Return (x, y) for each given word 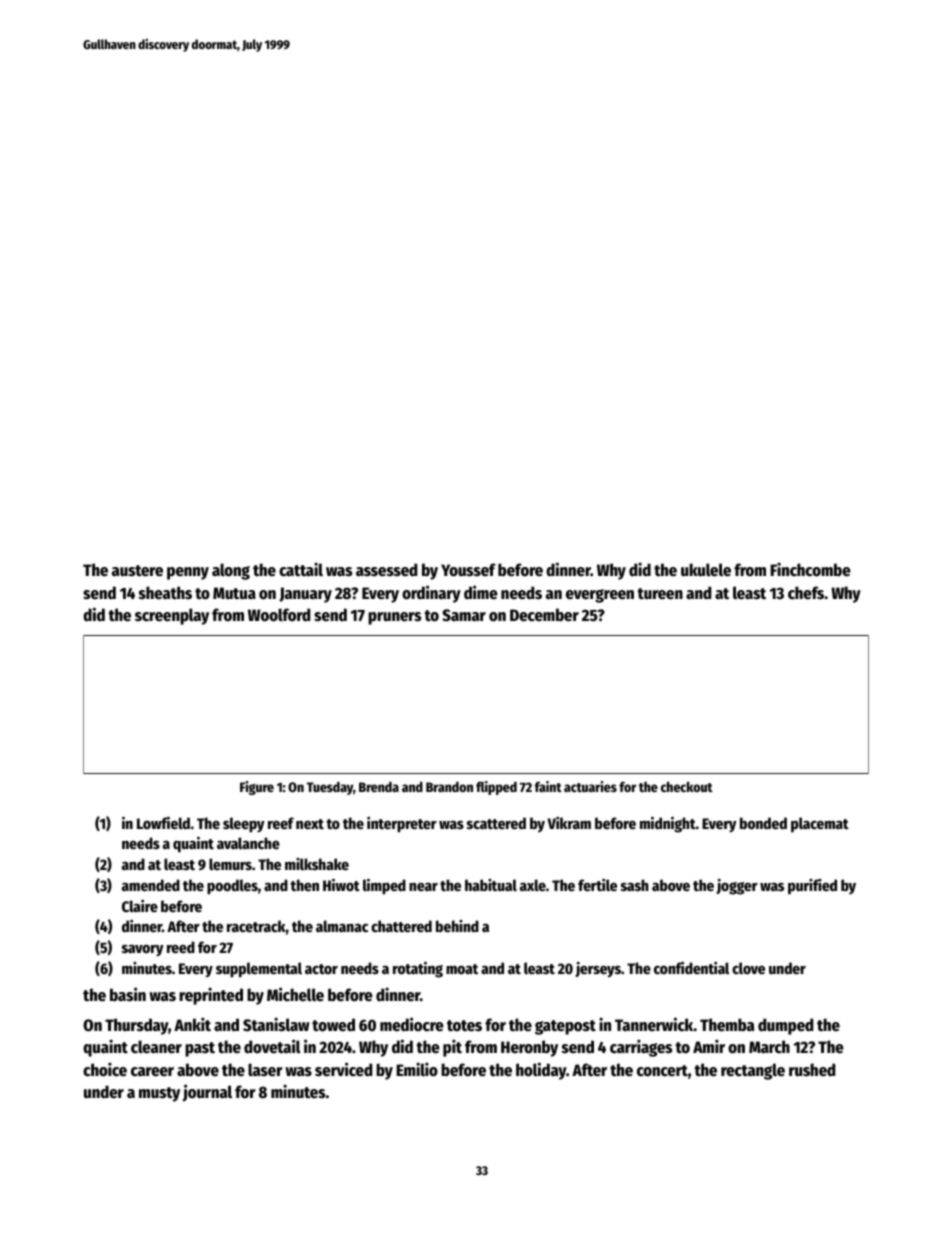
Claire (140, 906)
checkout (687, 786)
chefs (806, 593)
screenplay (172, 616)
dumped (785, 1026)
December (544, 615)
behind (457, 926)
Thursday (136, 1026)
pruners (394, 618)
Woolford (279, 615)
